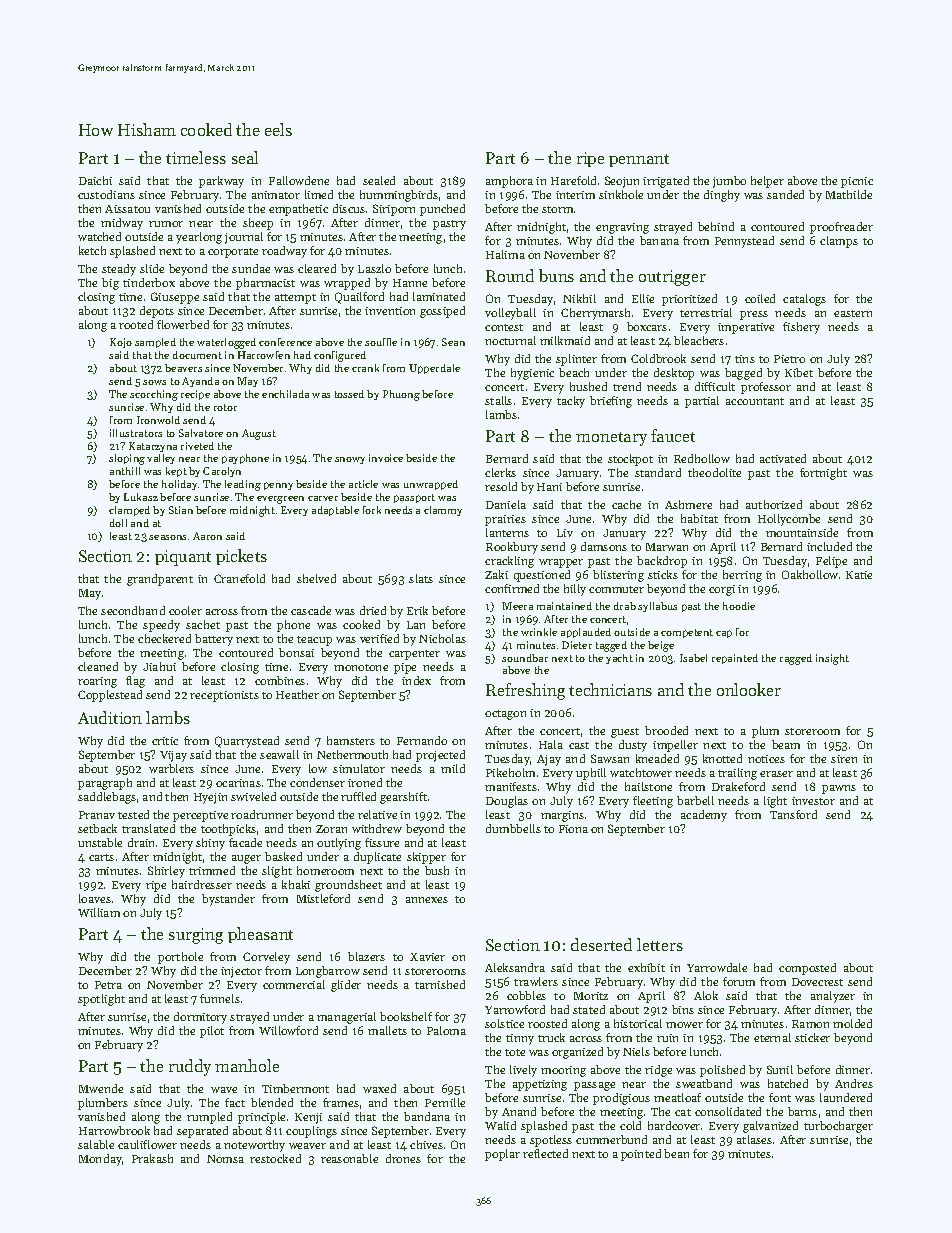  Describe the element at coordinates (659, 240) in the document. I see `banana` at that location.
